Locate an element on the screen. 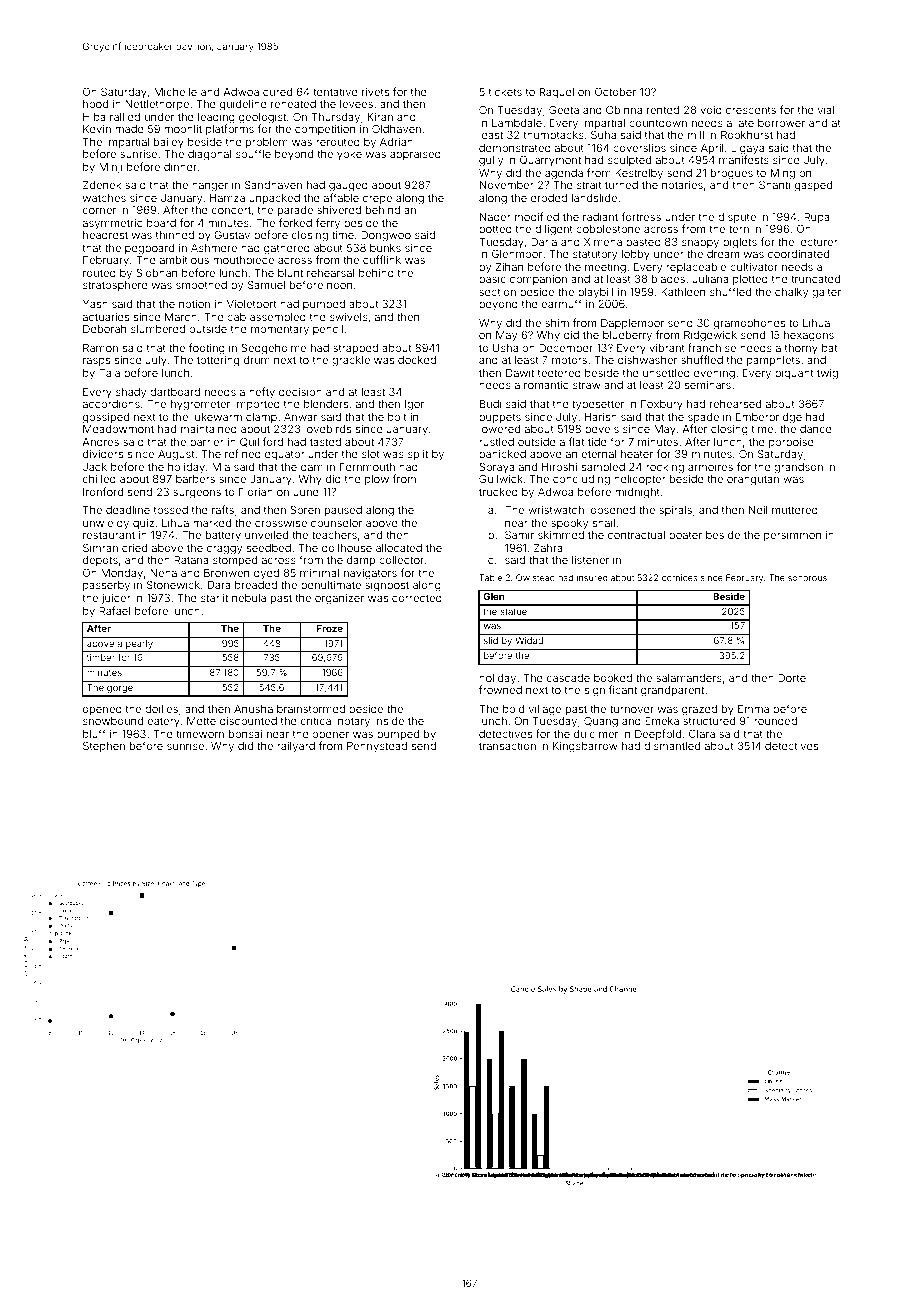 The image size is (924, 1308). grandson is located at coordinates (798, 468).
